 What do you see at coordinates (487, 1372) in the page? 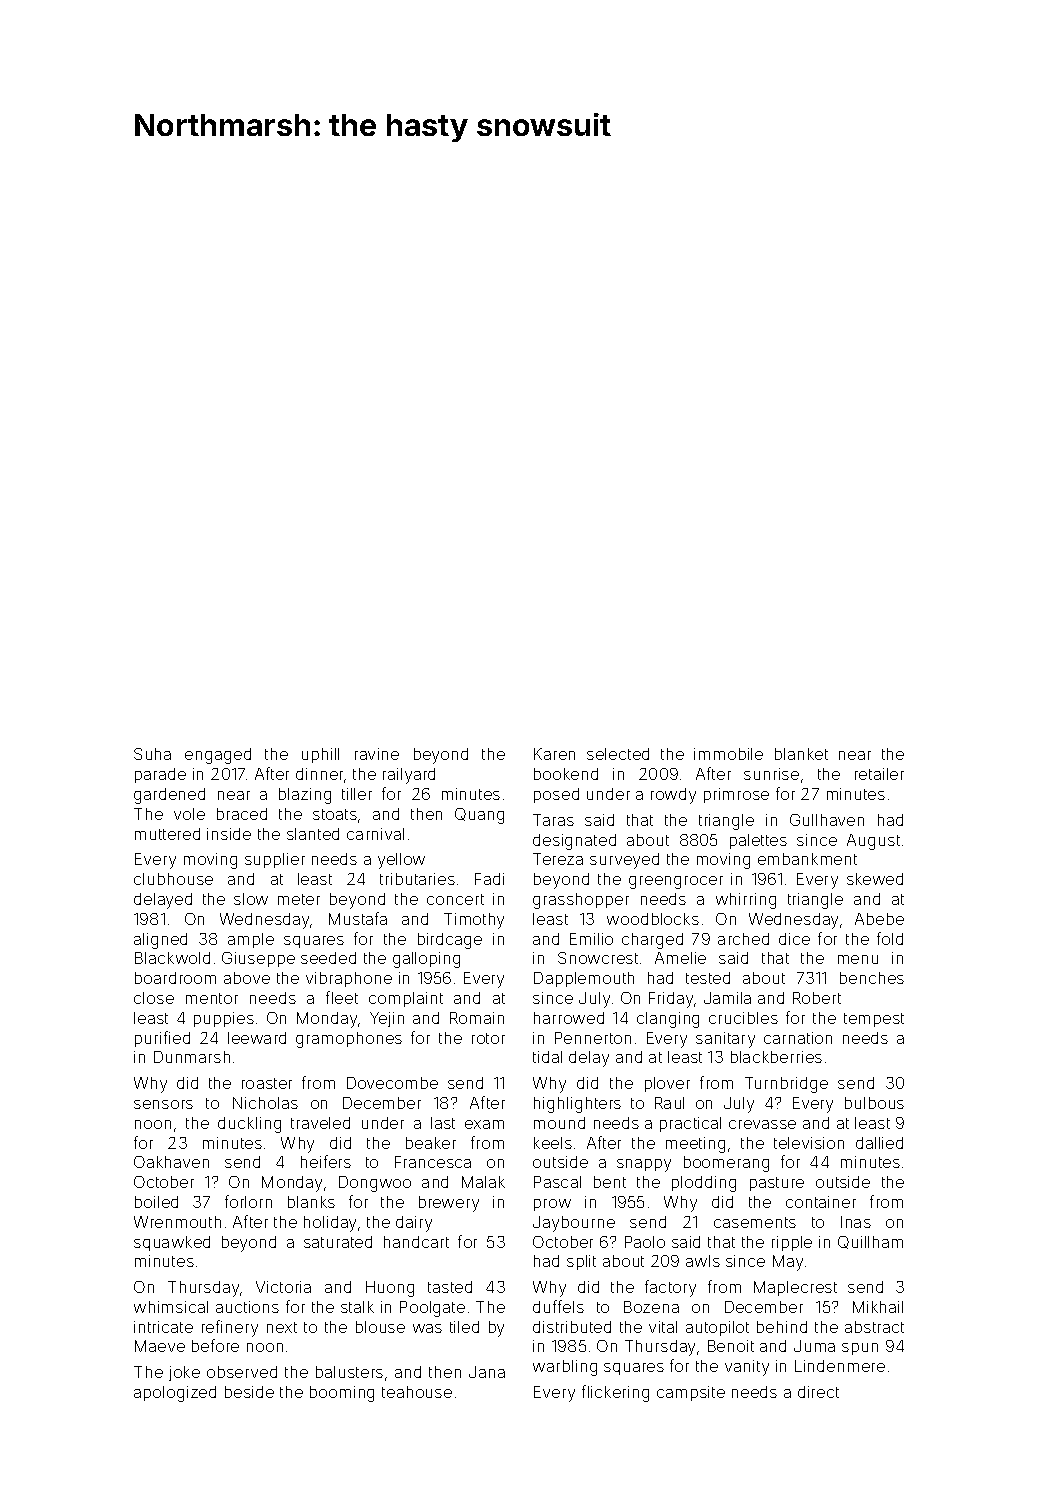
I see `Jana` at bounding box center [487, 1372].
